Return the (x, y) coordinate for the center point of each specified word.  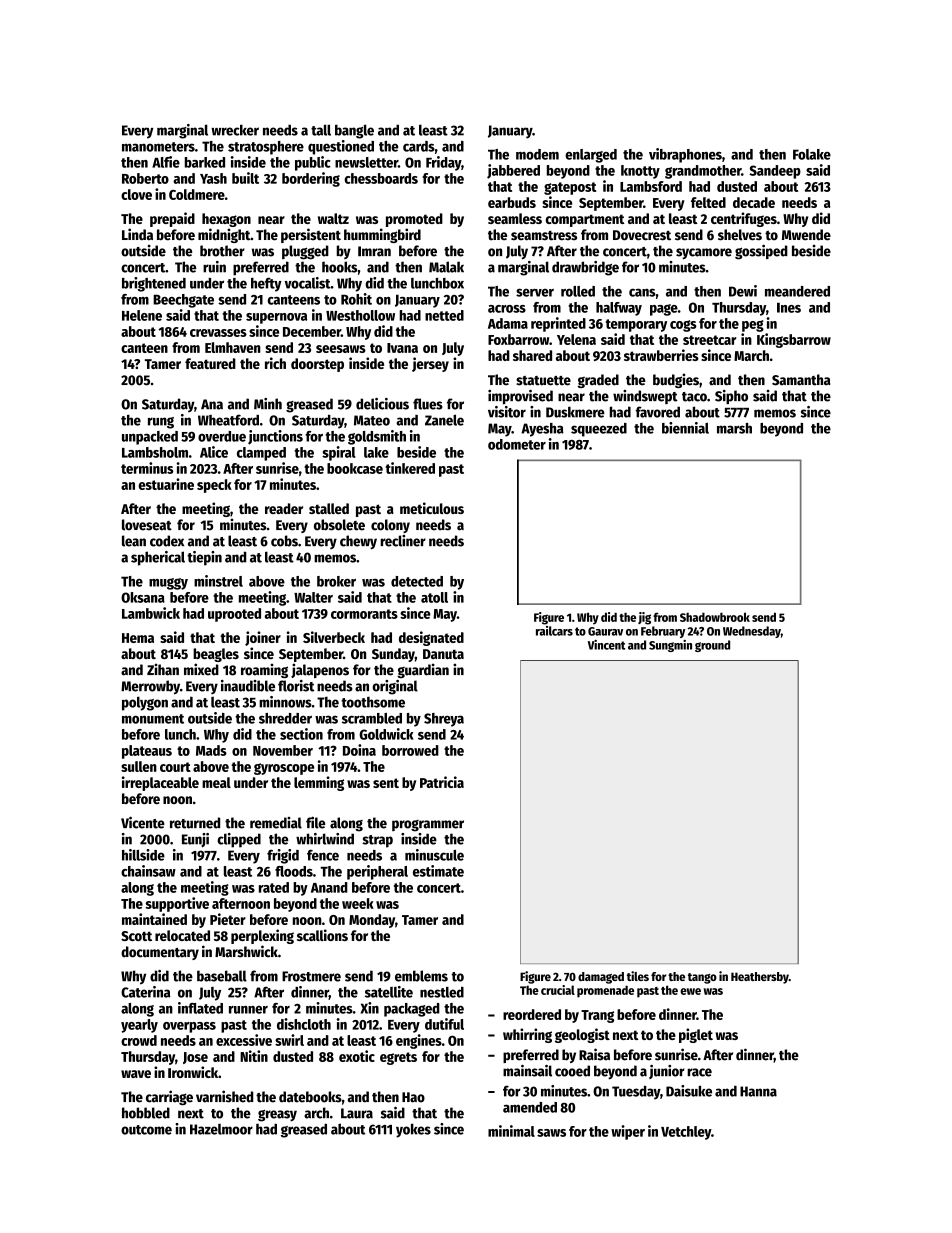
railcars (554, 631)
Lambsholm (155, 452)
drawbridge (585, 268)
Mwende (806, 235)
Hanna (758, 1091)
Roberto (145, 178)
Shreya (444, 720)
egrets (398, 1058)
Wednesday (752, 632)
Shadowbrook (715, 617)
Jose (195, 1058)
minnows (285, 702)
